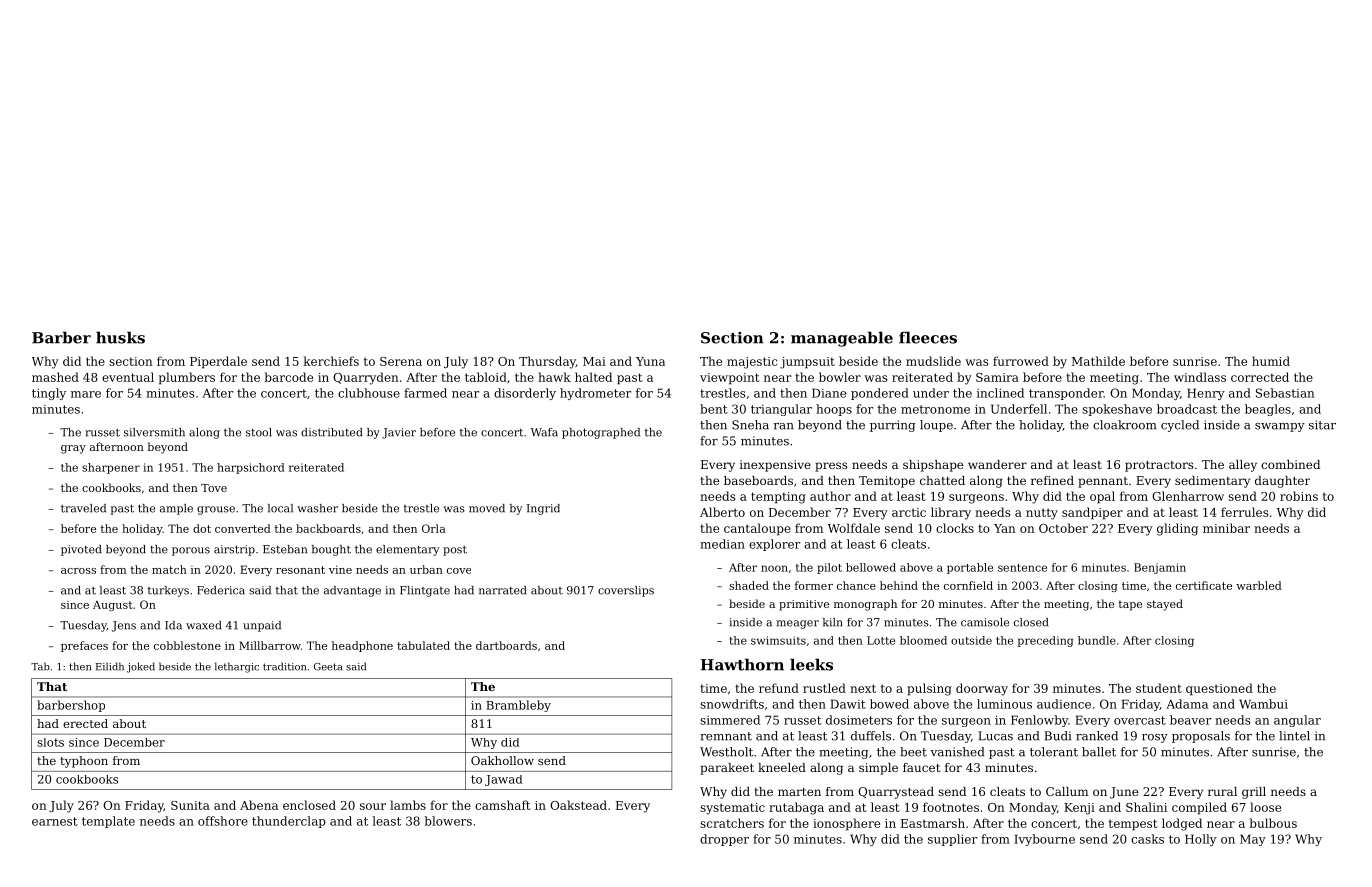 Image resolution: width=1372 pixels, height=887 pixels. I want to click on Thursday, so click(547, 362).
